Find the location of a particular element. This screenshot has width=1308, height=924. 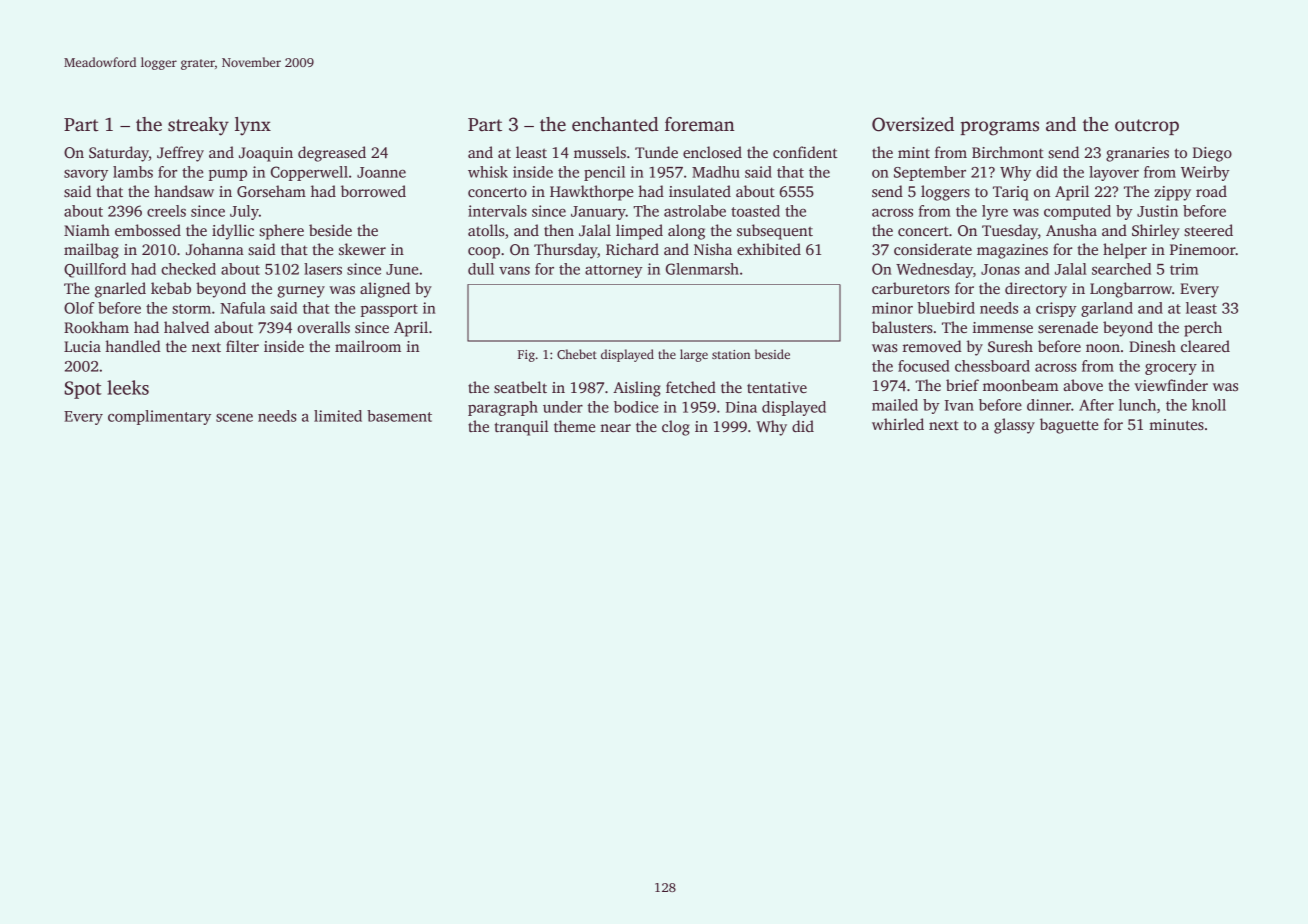

clog is located at coordinates (676, 428).
